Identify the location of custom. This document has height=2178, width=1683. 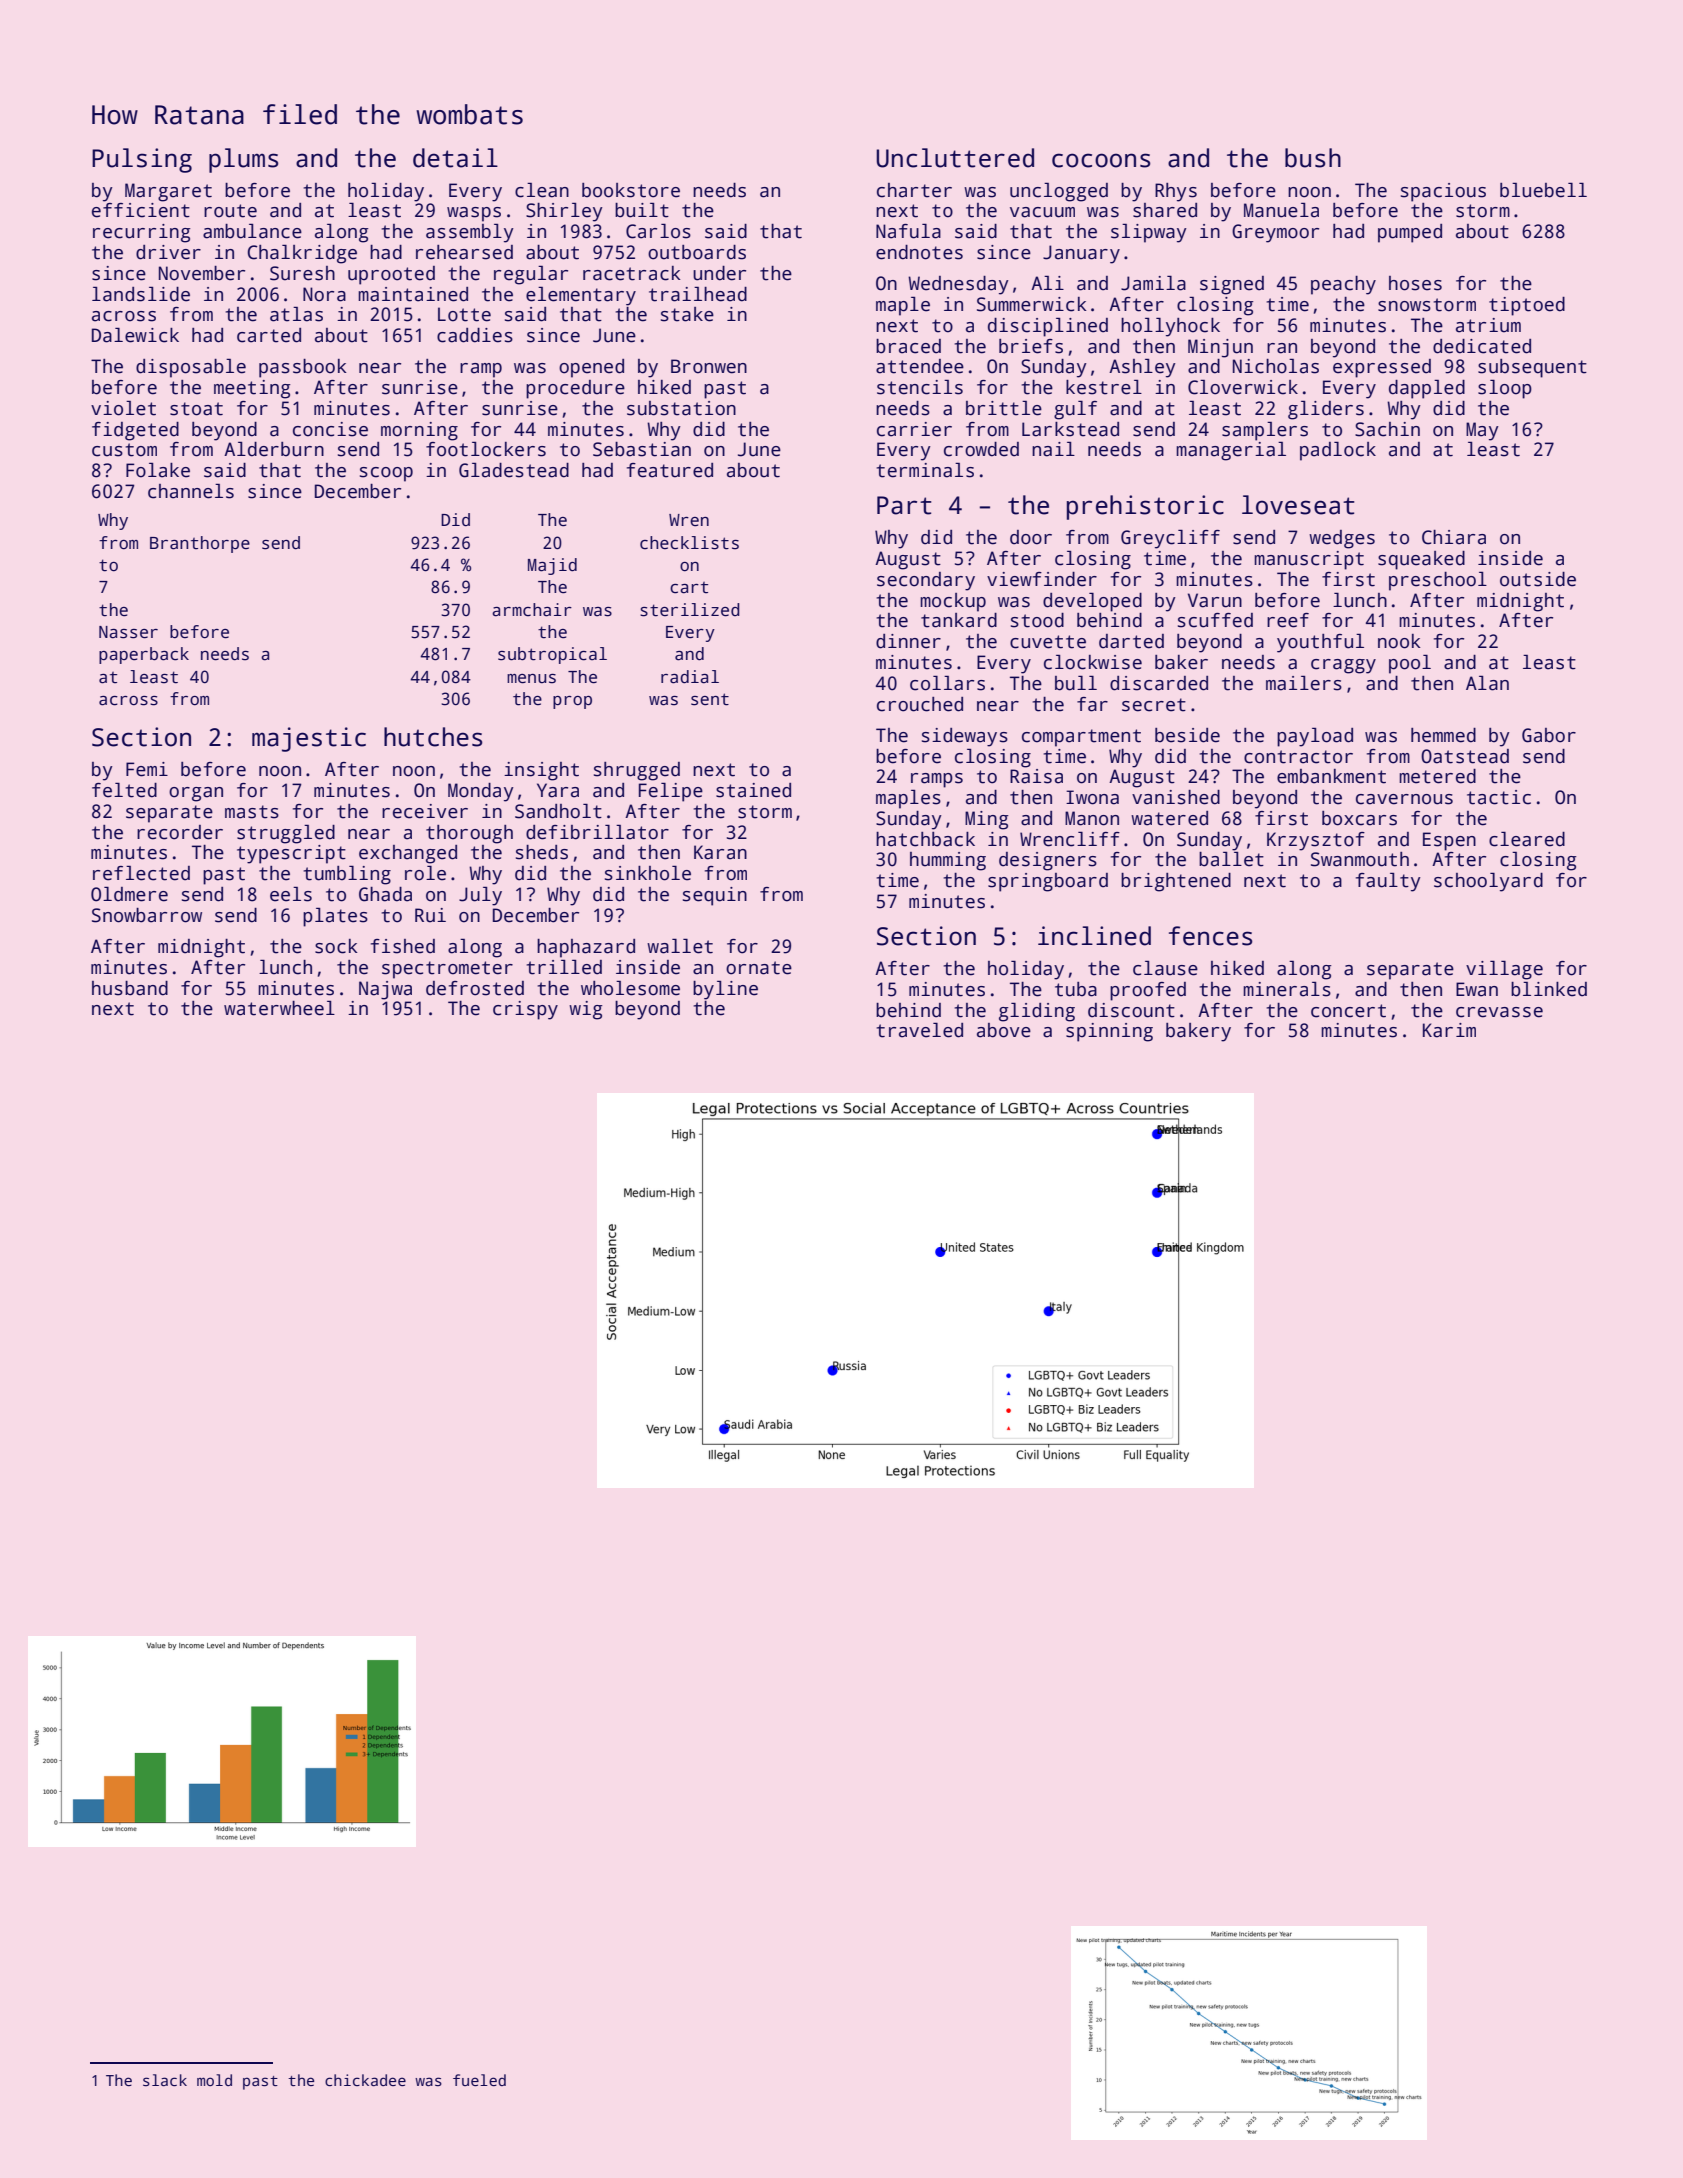
(124, 450).
